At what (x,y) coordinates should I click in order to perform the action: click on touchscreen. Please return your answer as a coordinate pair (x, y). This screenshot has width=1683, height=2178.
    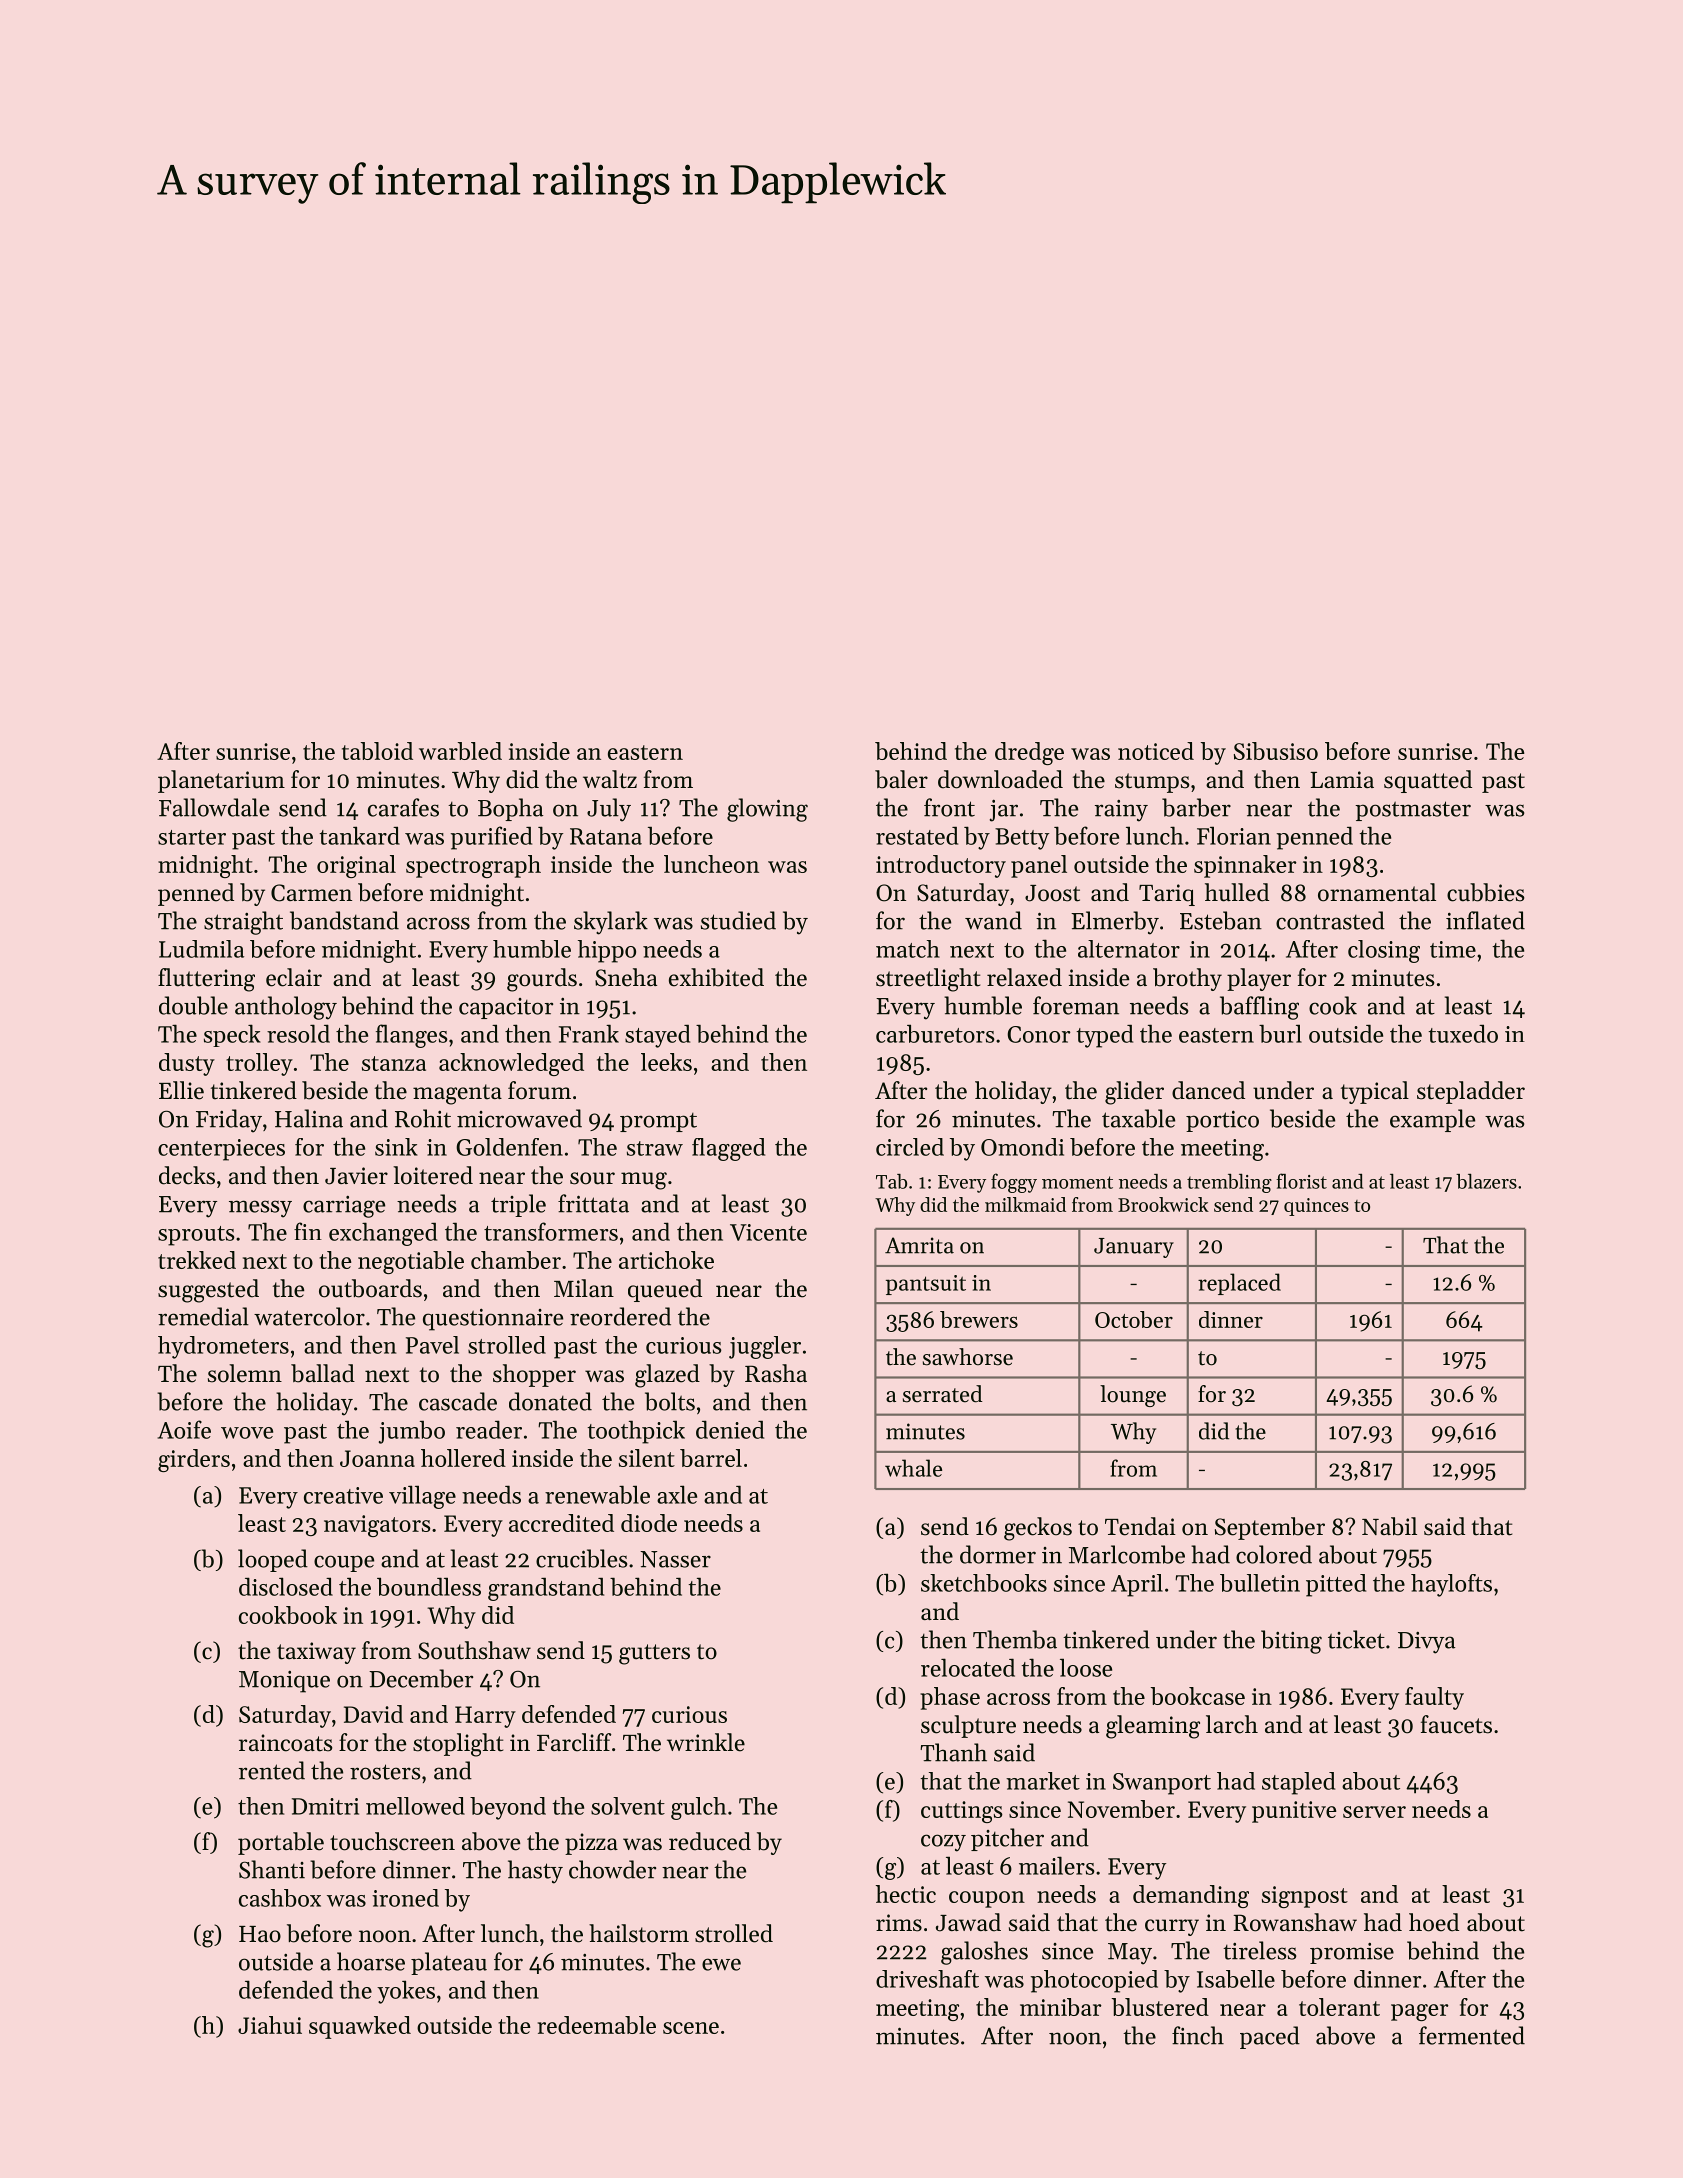
    Looking at the image, I should click on (392, 1841).
